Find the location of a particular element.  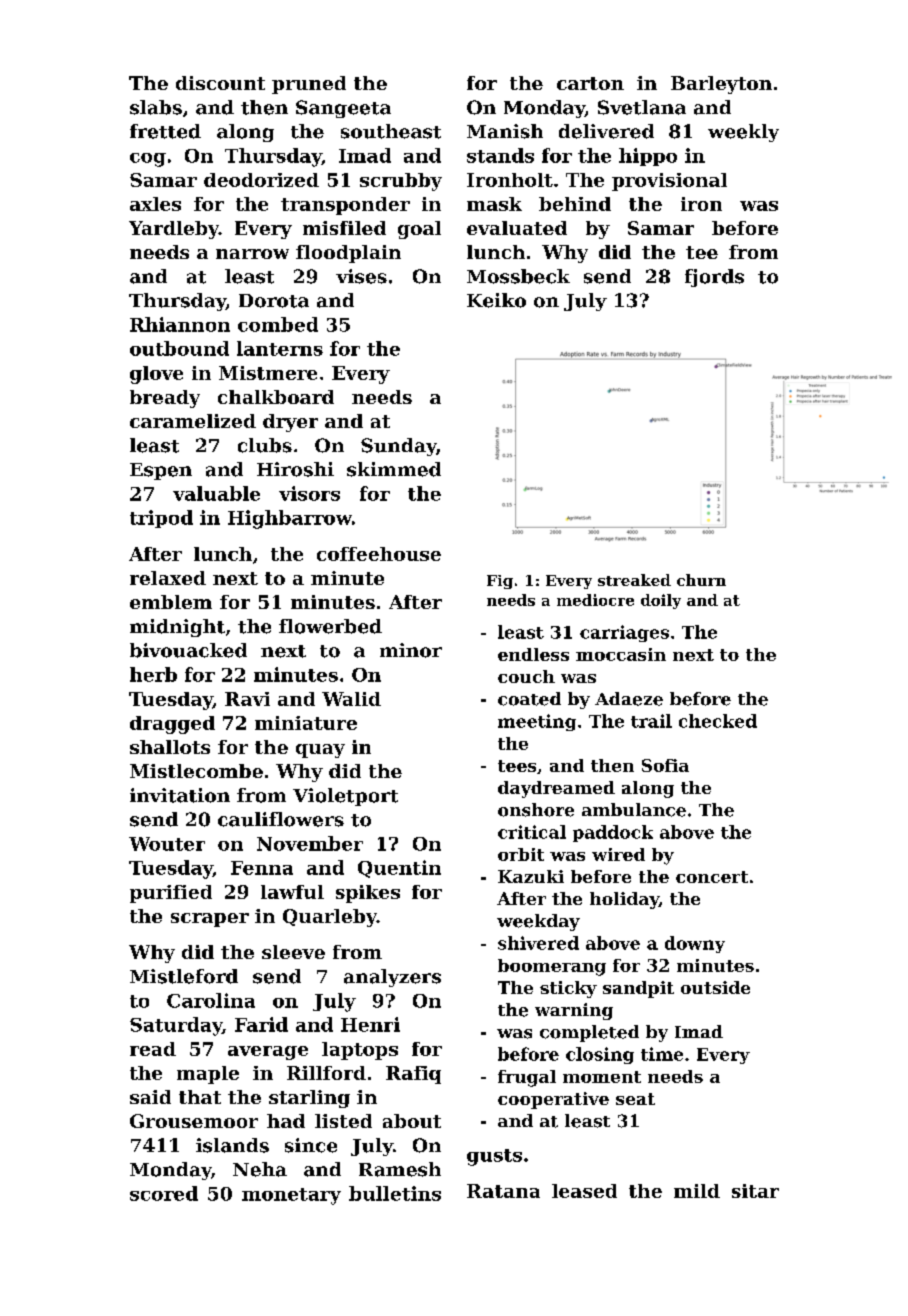

carton is located at coordinates (590, 83).
